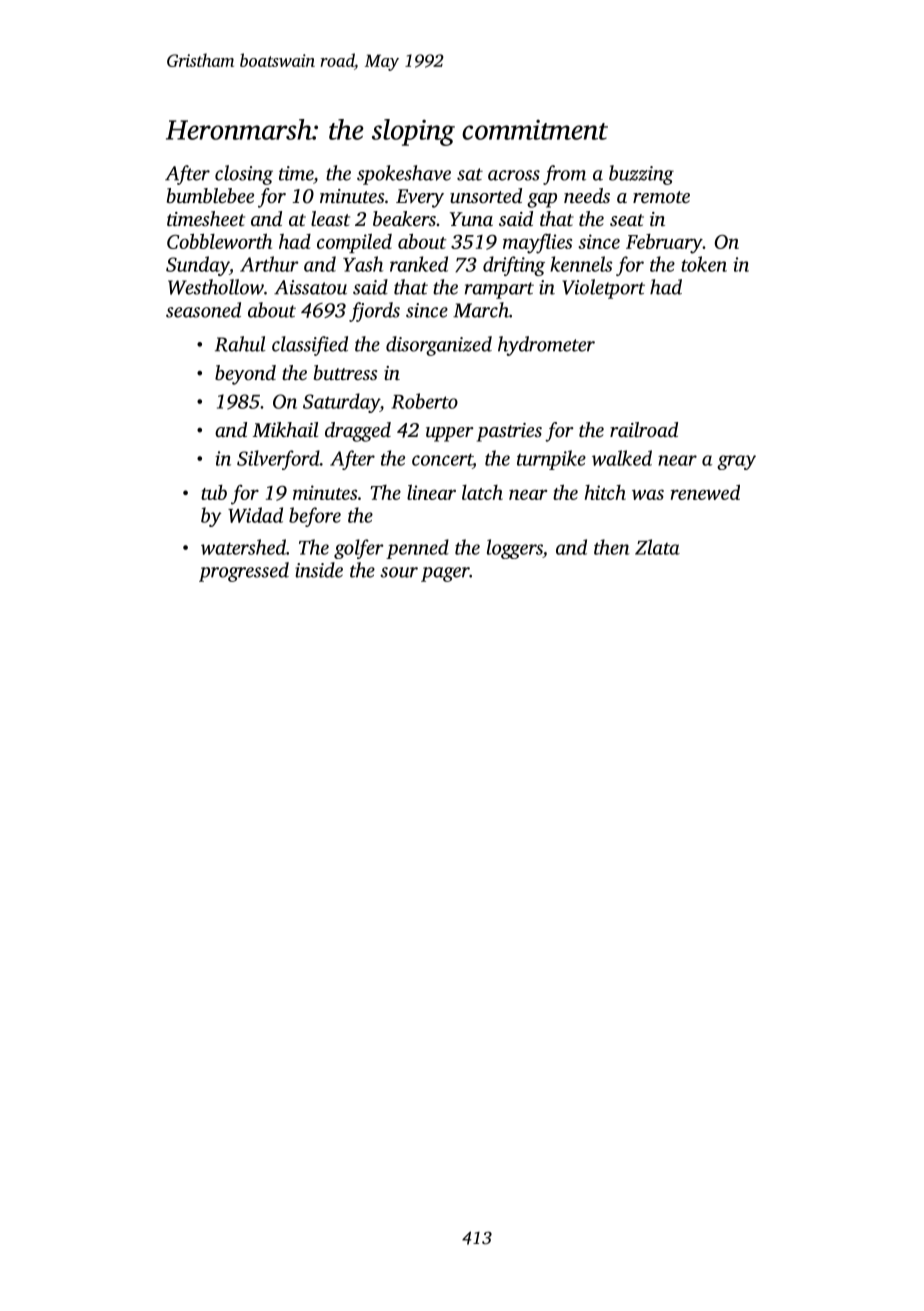  I want to click on Violetport, so click(603, 289).
